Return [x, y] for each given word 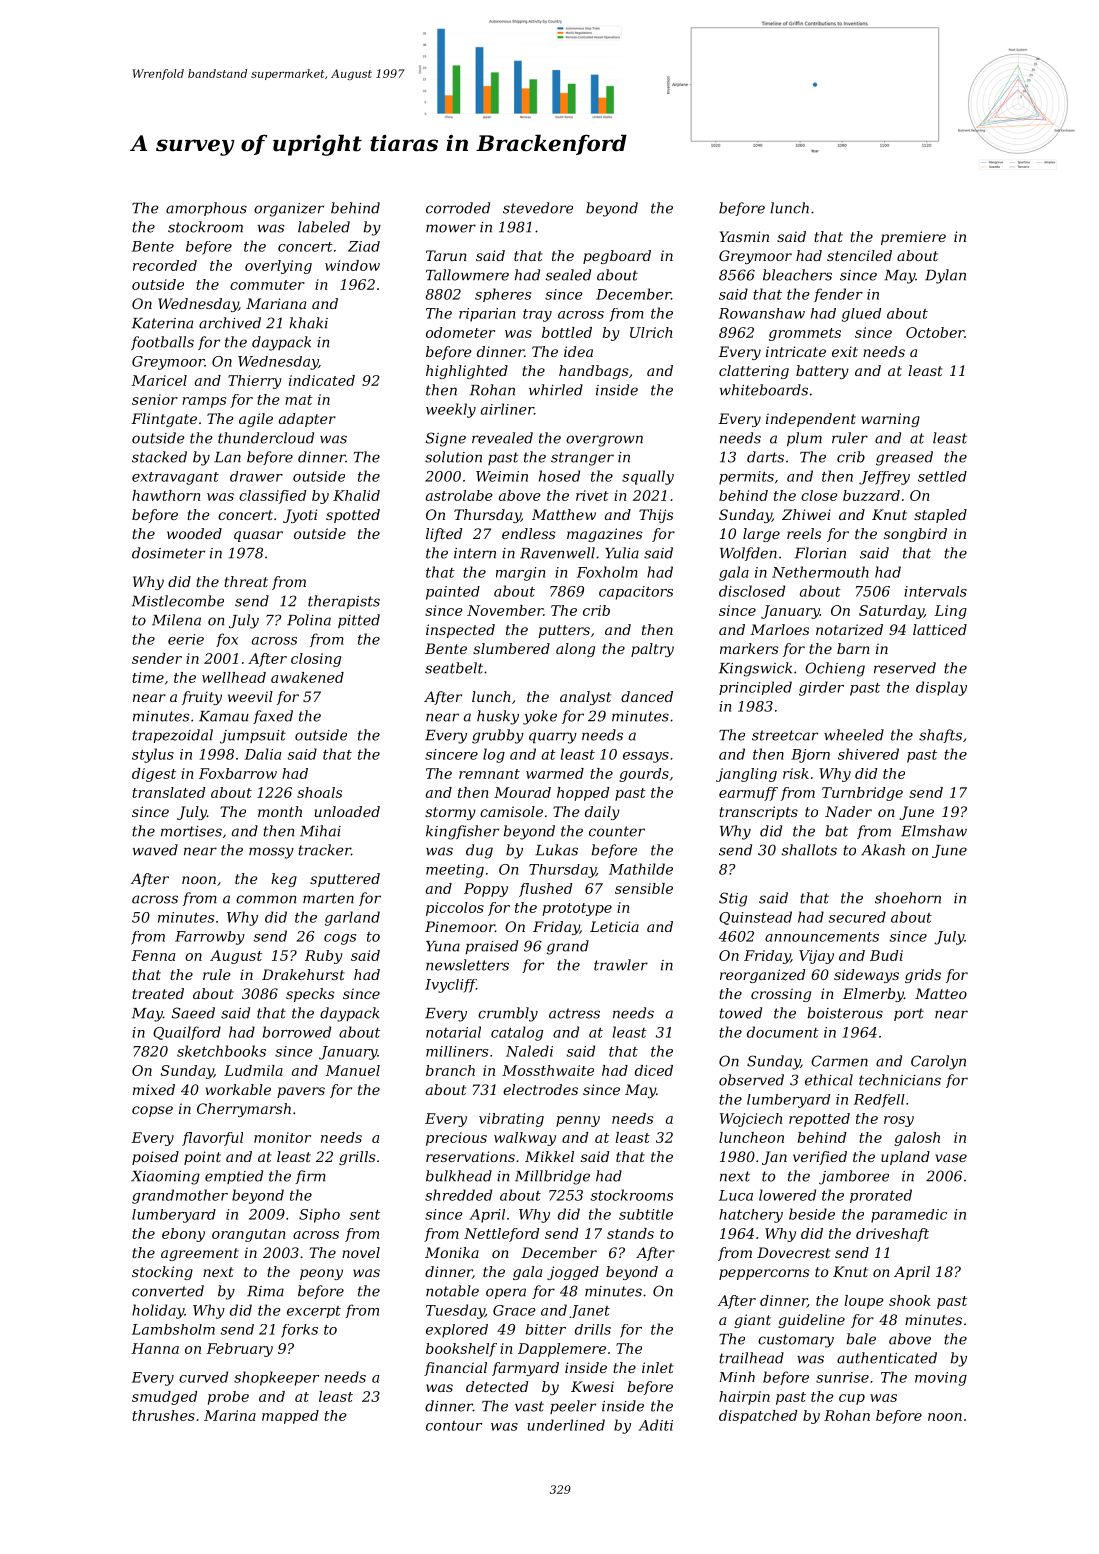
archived [230, 323]
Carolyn [938, 1062]
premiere [913, 238]
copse [152, 1111]
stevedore [538, 208]
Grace [514, 1310]
